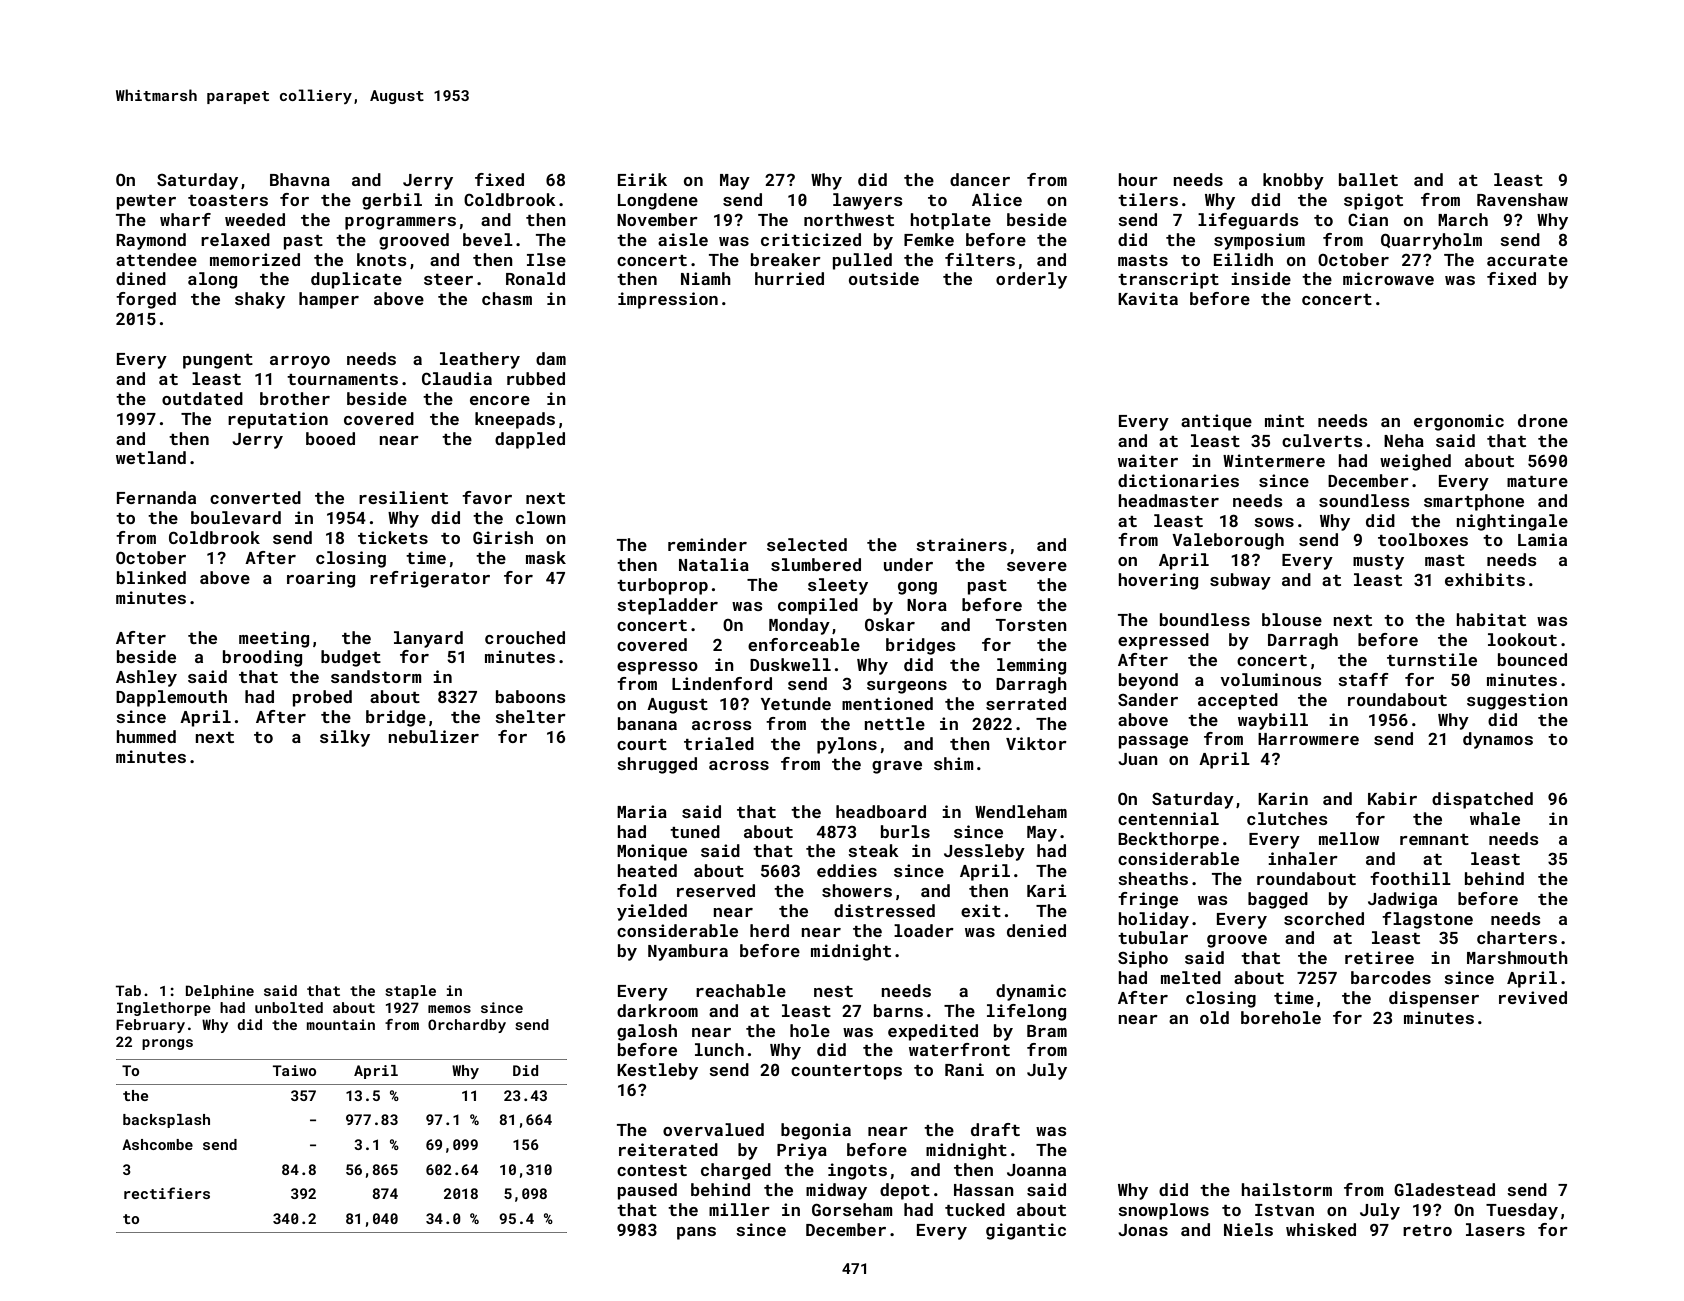 Image resolution: width=1684 pixels, height=1301 pixels. I want to click on toasters, so click(228, 200).
